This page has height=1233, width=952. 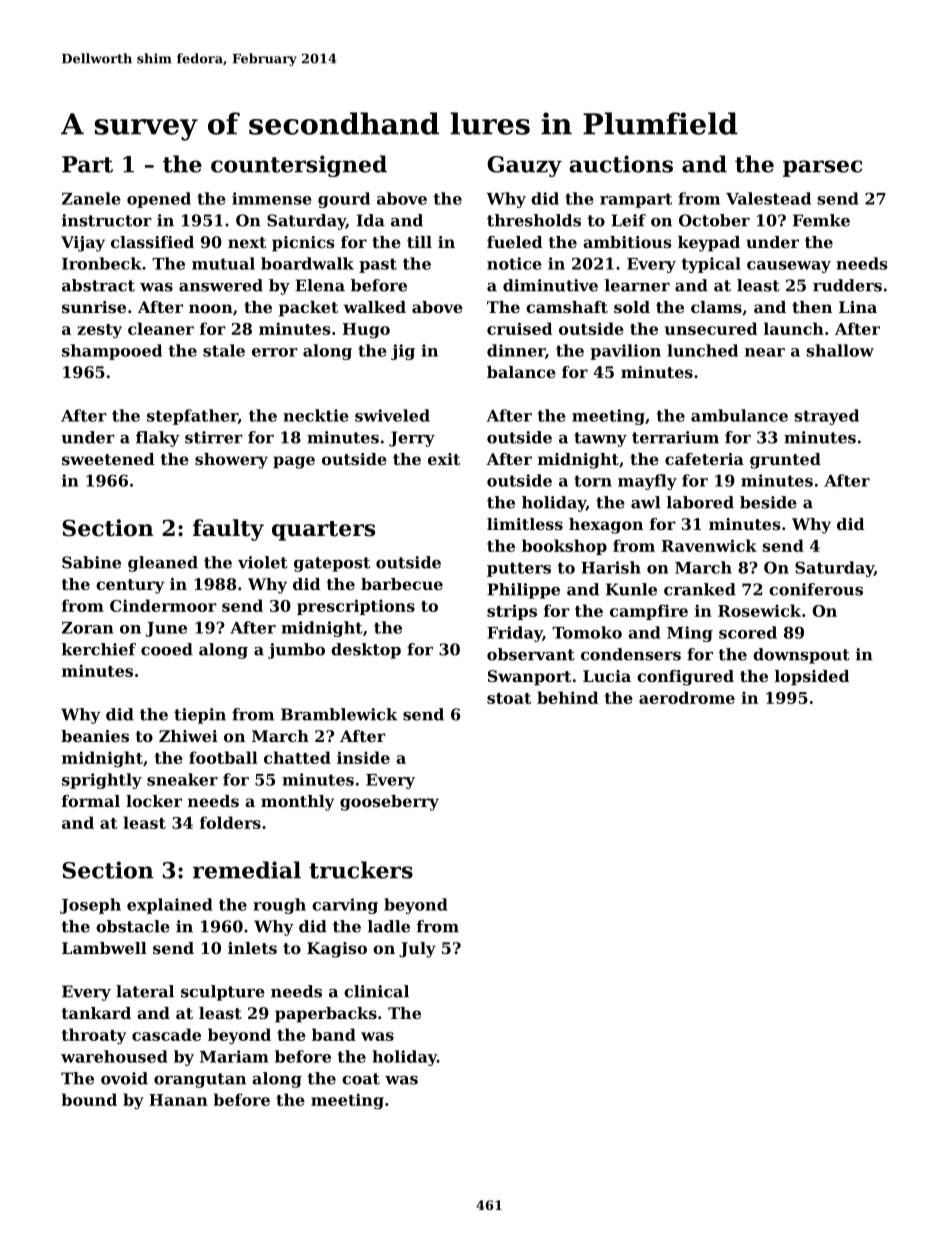 I want to click on strayed, so click(x=826, y=417).
